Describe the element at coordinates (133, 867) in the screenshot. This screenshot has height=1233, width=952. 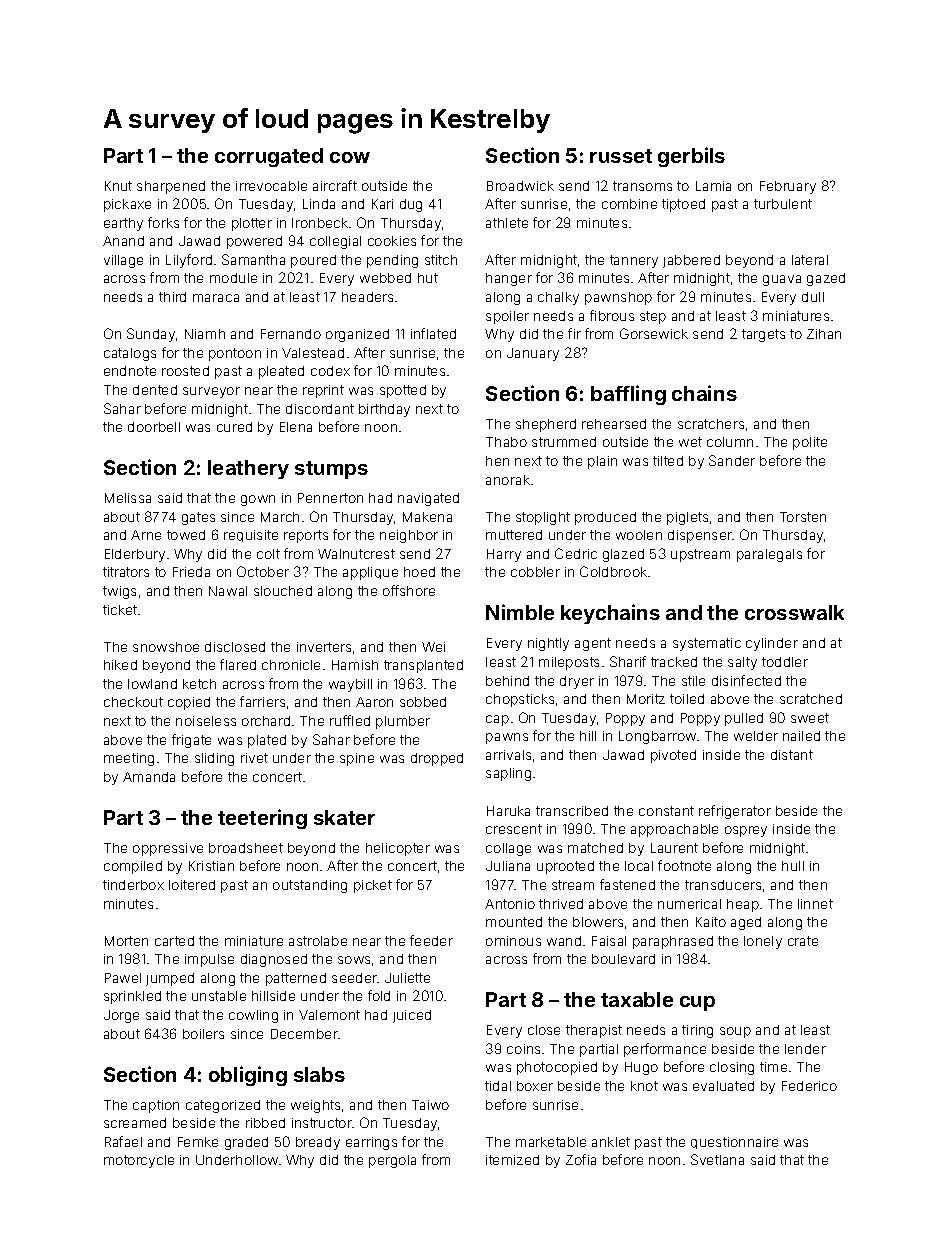
I see `compiled` at that location.
